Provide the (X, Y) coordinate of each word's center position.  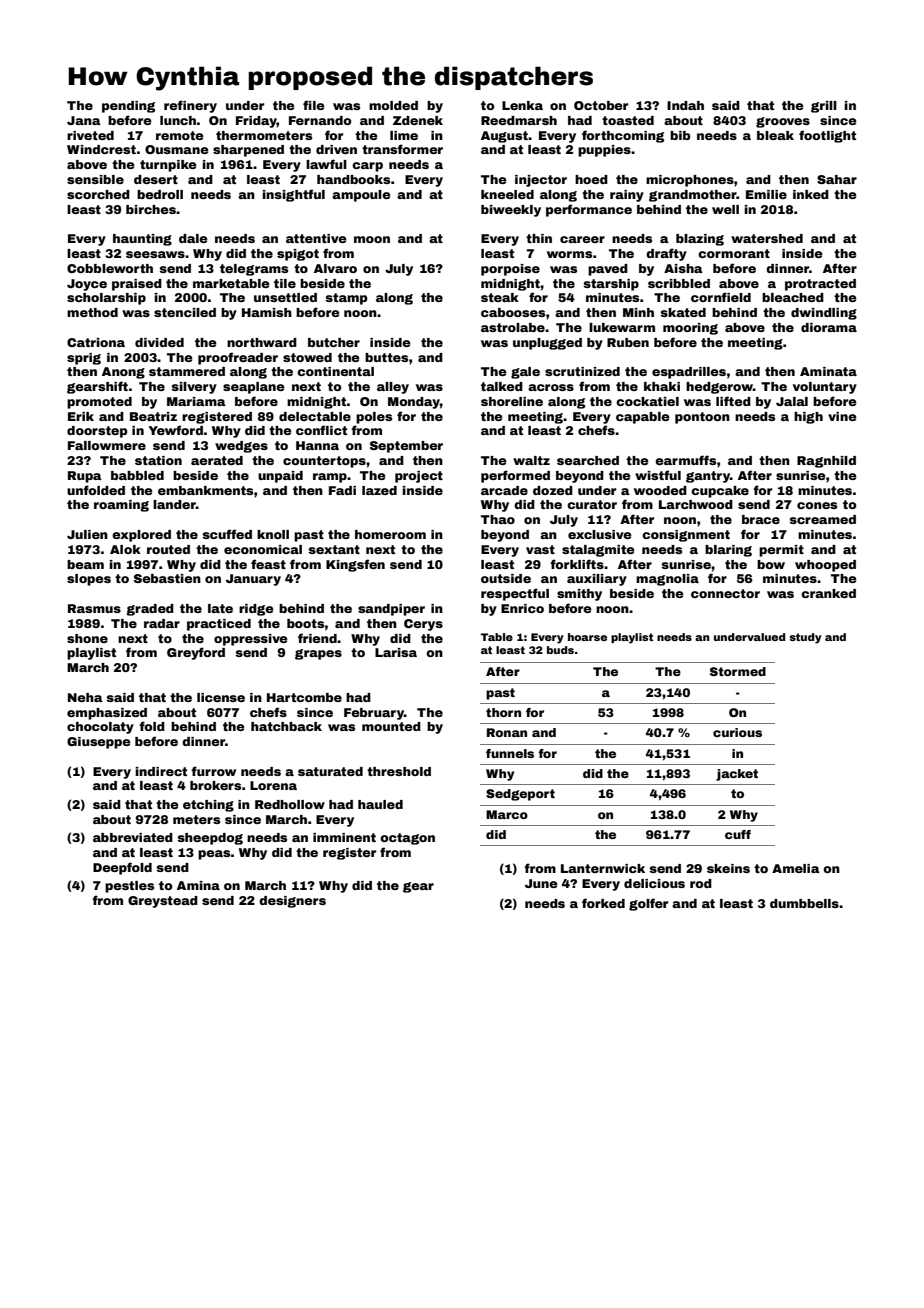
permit (781, 551)
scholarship (106, 299)
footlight (827, 136)
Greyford (196, 653)
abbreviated (133, 837)
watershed (767, 238)
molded (393, 105)
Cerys (423, 625)
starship (611, 285)
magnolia (667, 580)
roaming (121, 506)
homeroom (390, 534)
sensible (95, 179)
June (541, 883)
